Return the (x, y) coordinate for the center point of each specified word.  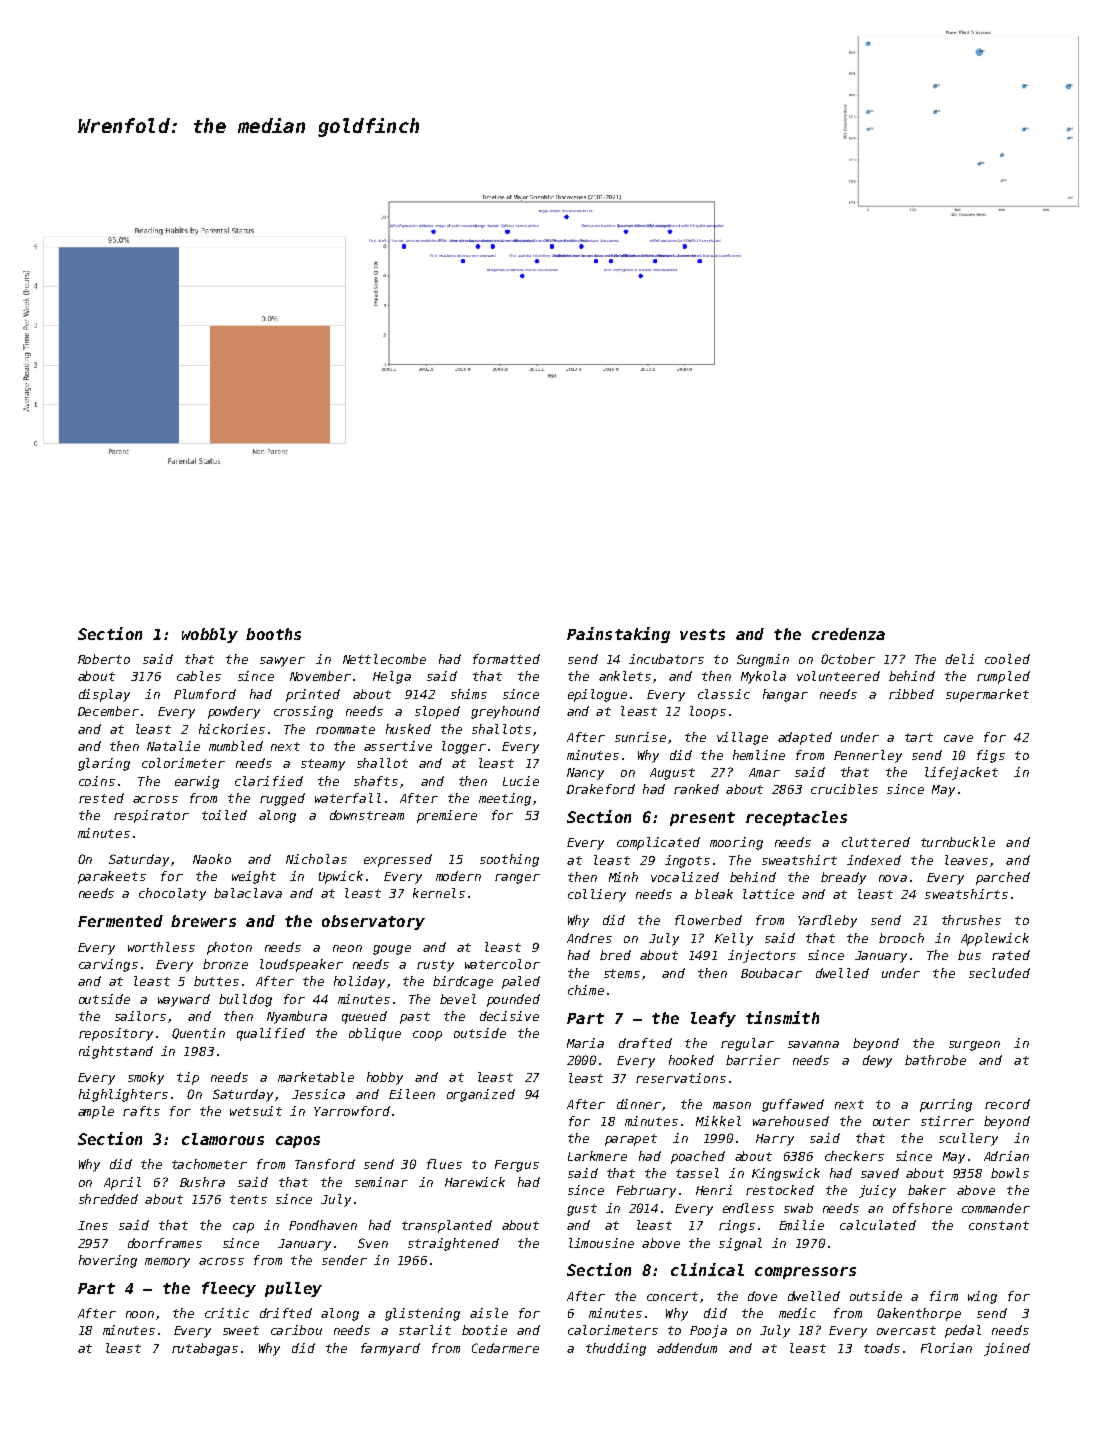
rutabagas (205, 1349)
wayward (184, 1000)
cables (199, 676)
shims (469, 694)
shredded (108, 1199)
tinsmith (782, 1017)
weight (254, 877)
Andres (589, 938)
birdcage (463, 982)
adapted (805, 738)
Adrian (1006, 1156)
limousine (601, 1243)
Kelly (734, 939)
